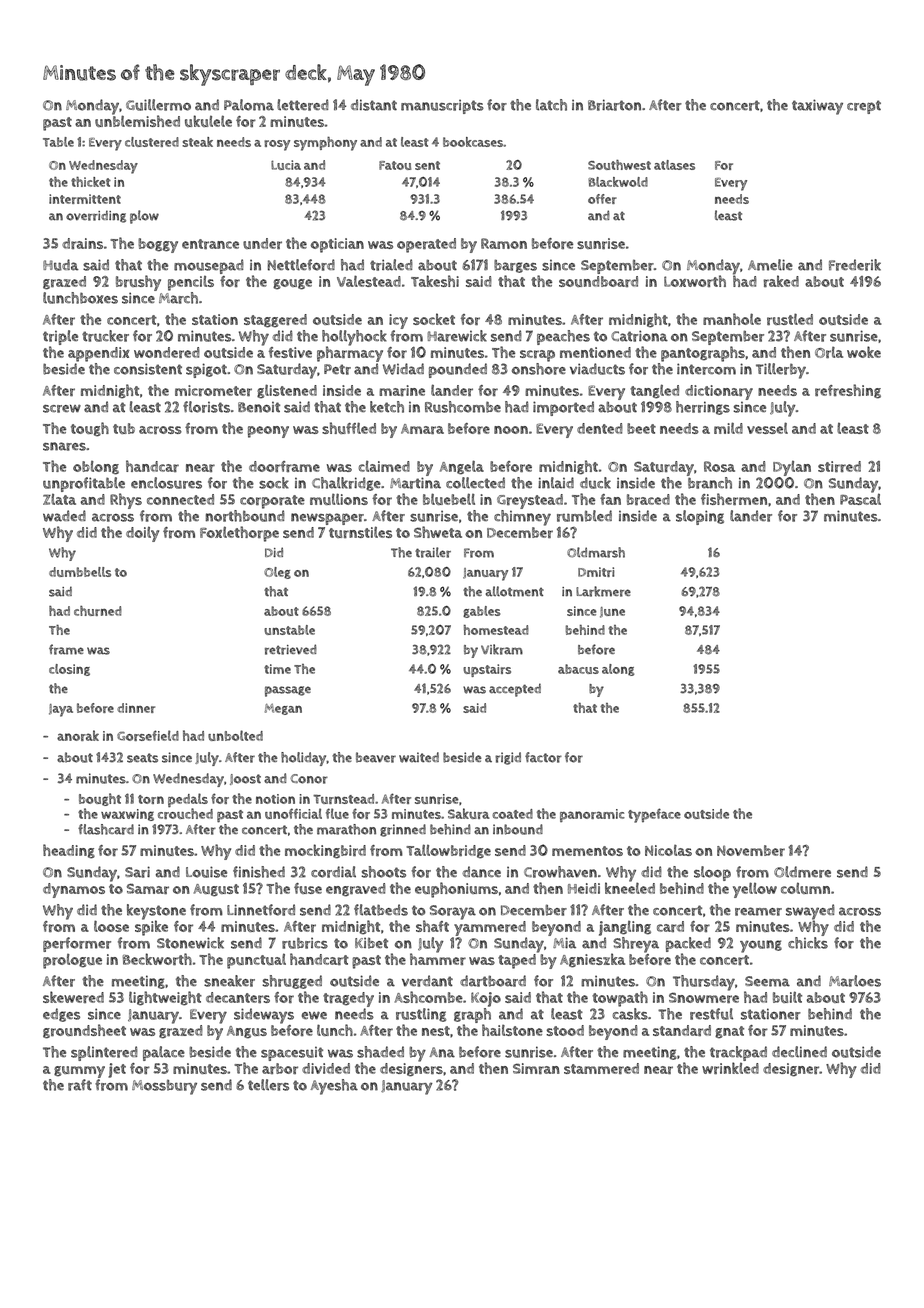 The width and height of the document is (924, 1308). Describe the element at coordinates (91, 182) in the document. I see `thicket` at that location.
